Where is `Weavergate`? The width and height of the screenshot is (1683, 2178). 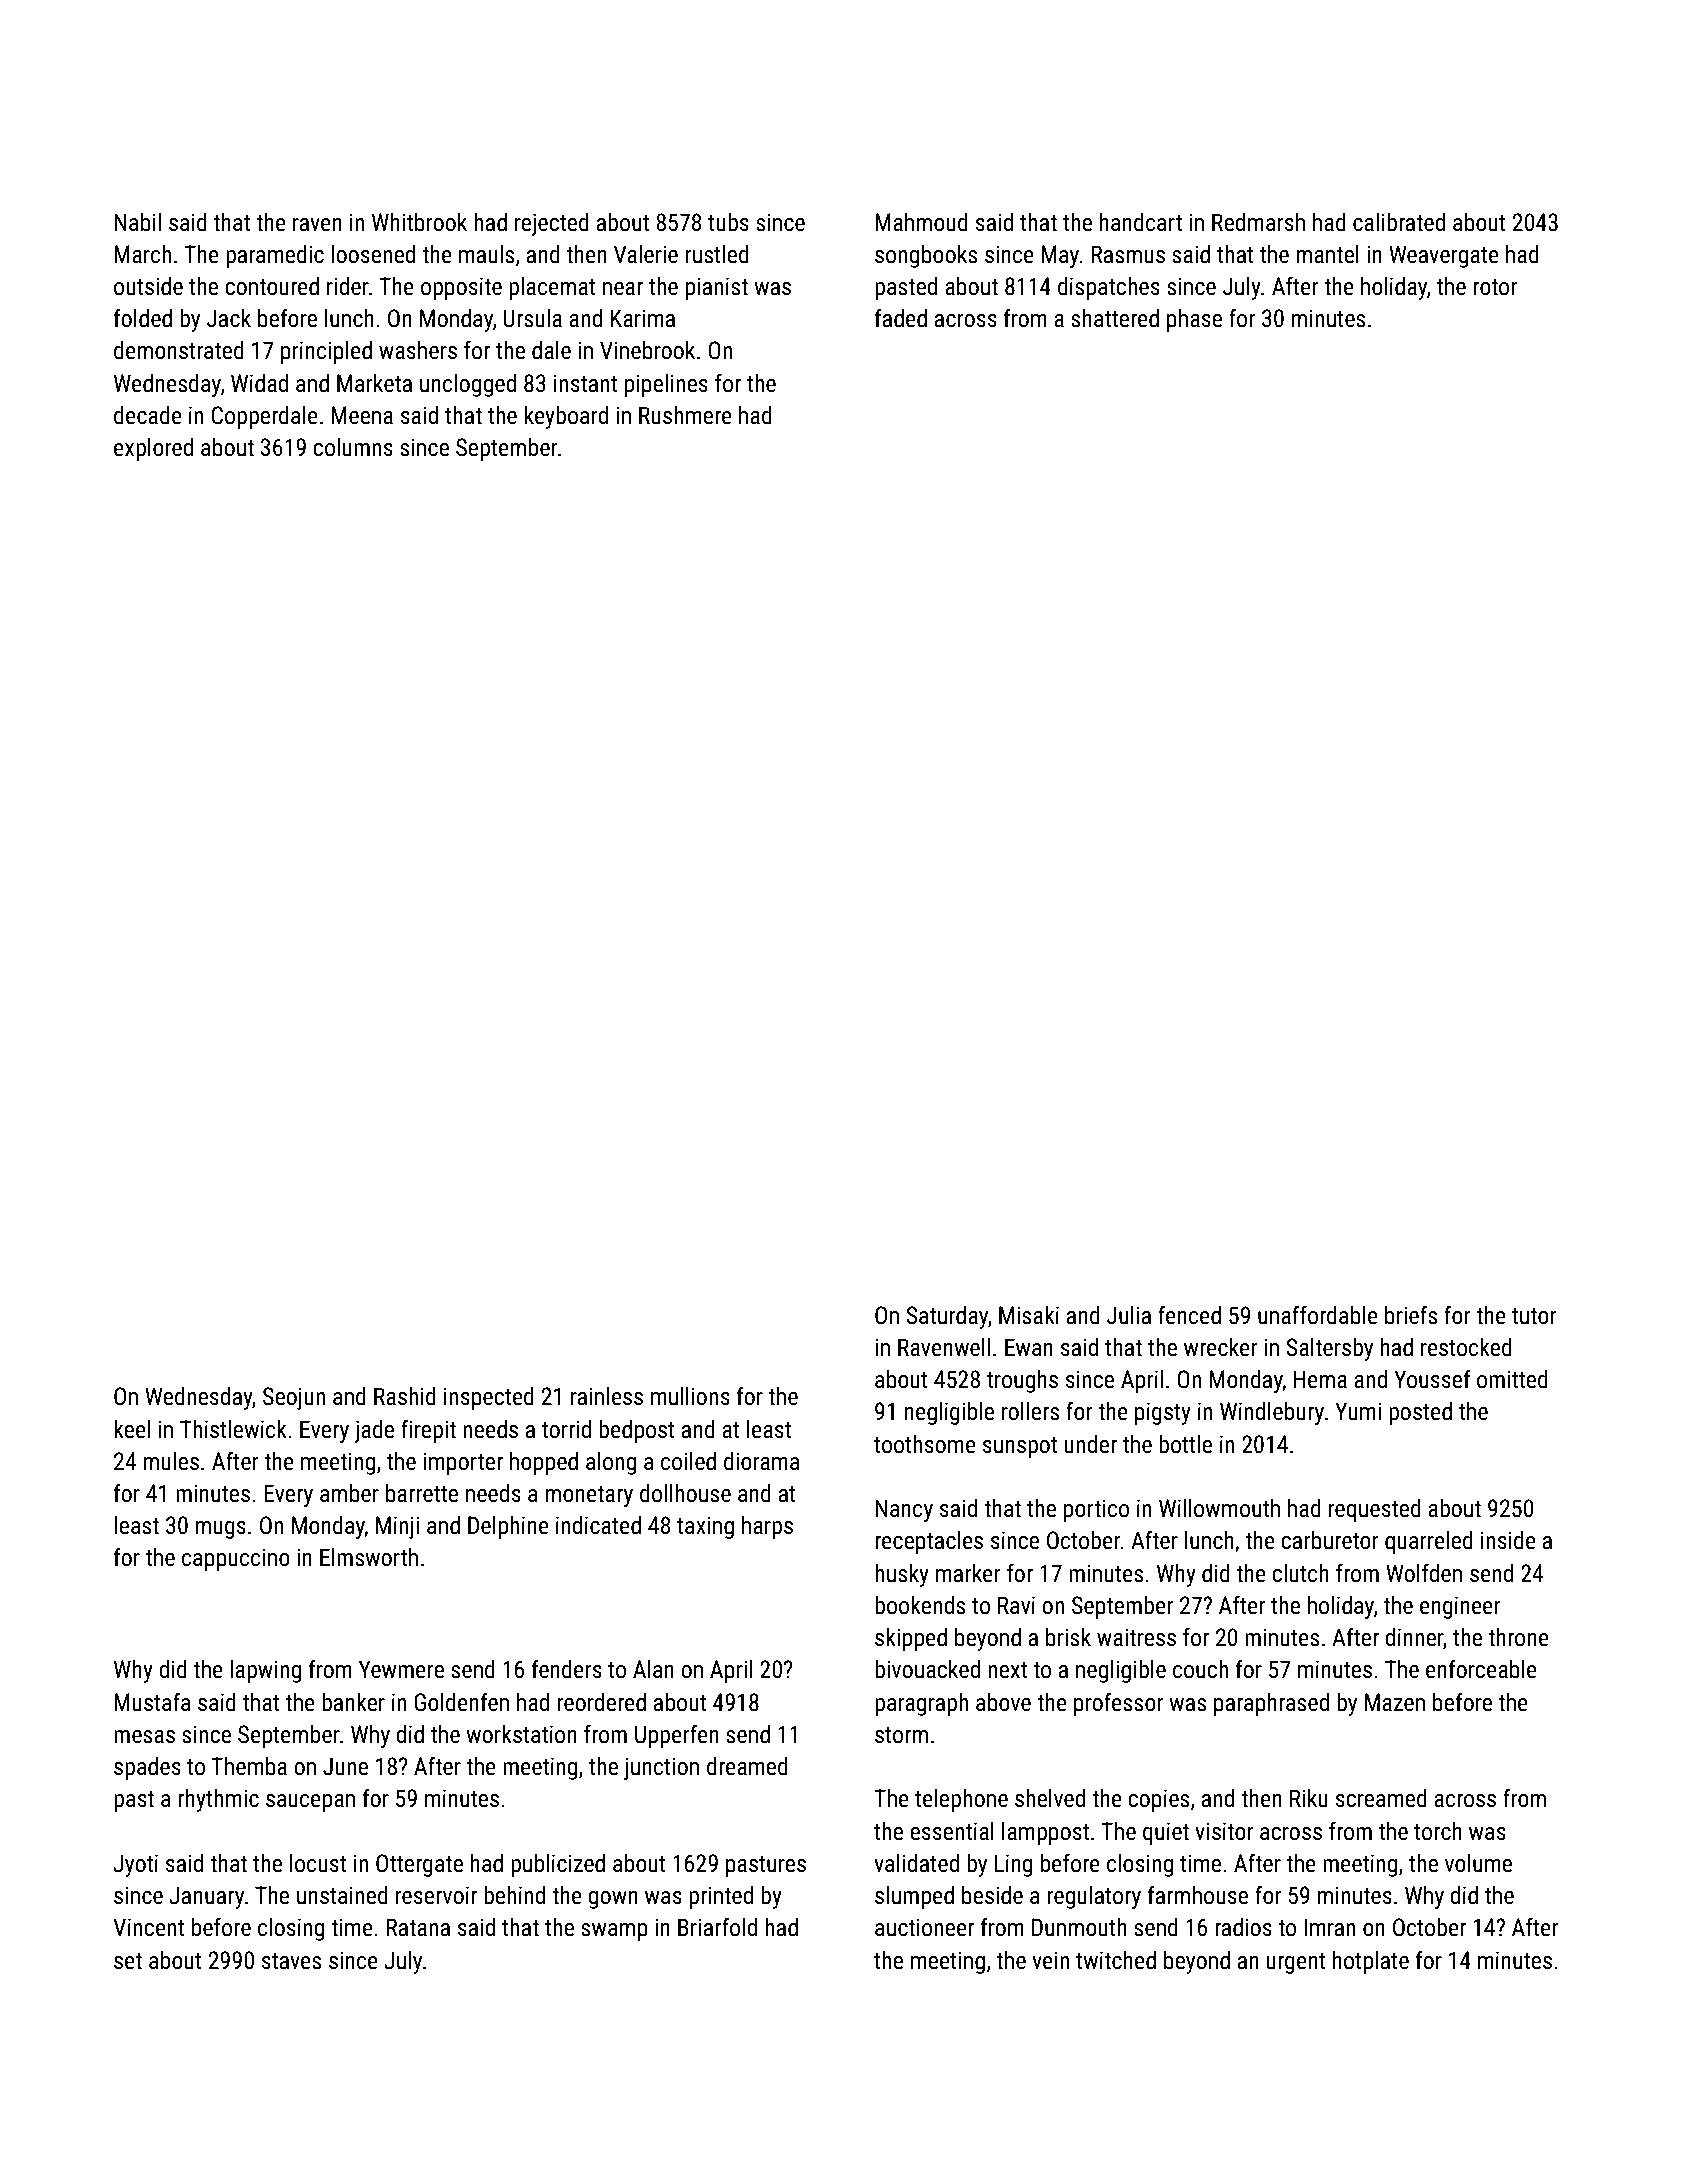
Weavergate is located at coordinates (1444, 256).
